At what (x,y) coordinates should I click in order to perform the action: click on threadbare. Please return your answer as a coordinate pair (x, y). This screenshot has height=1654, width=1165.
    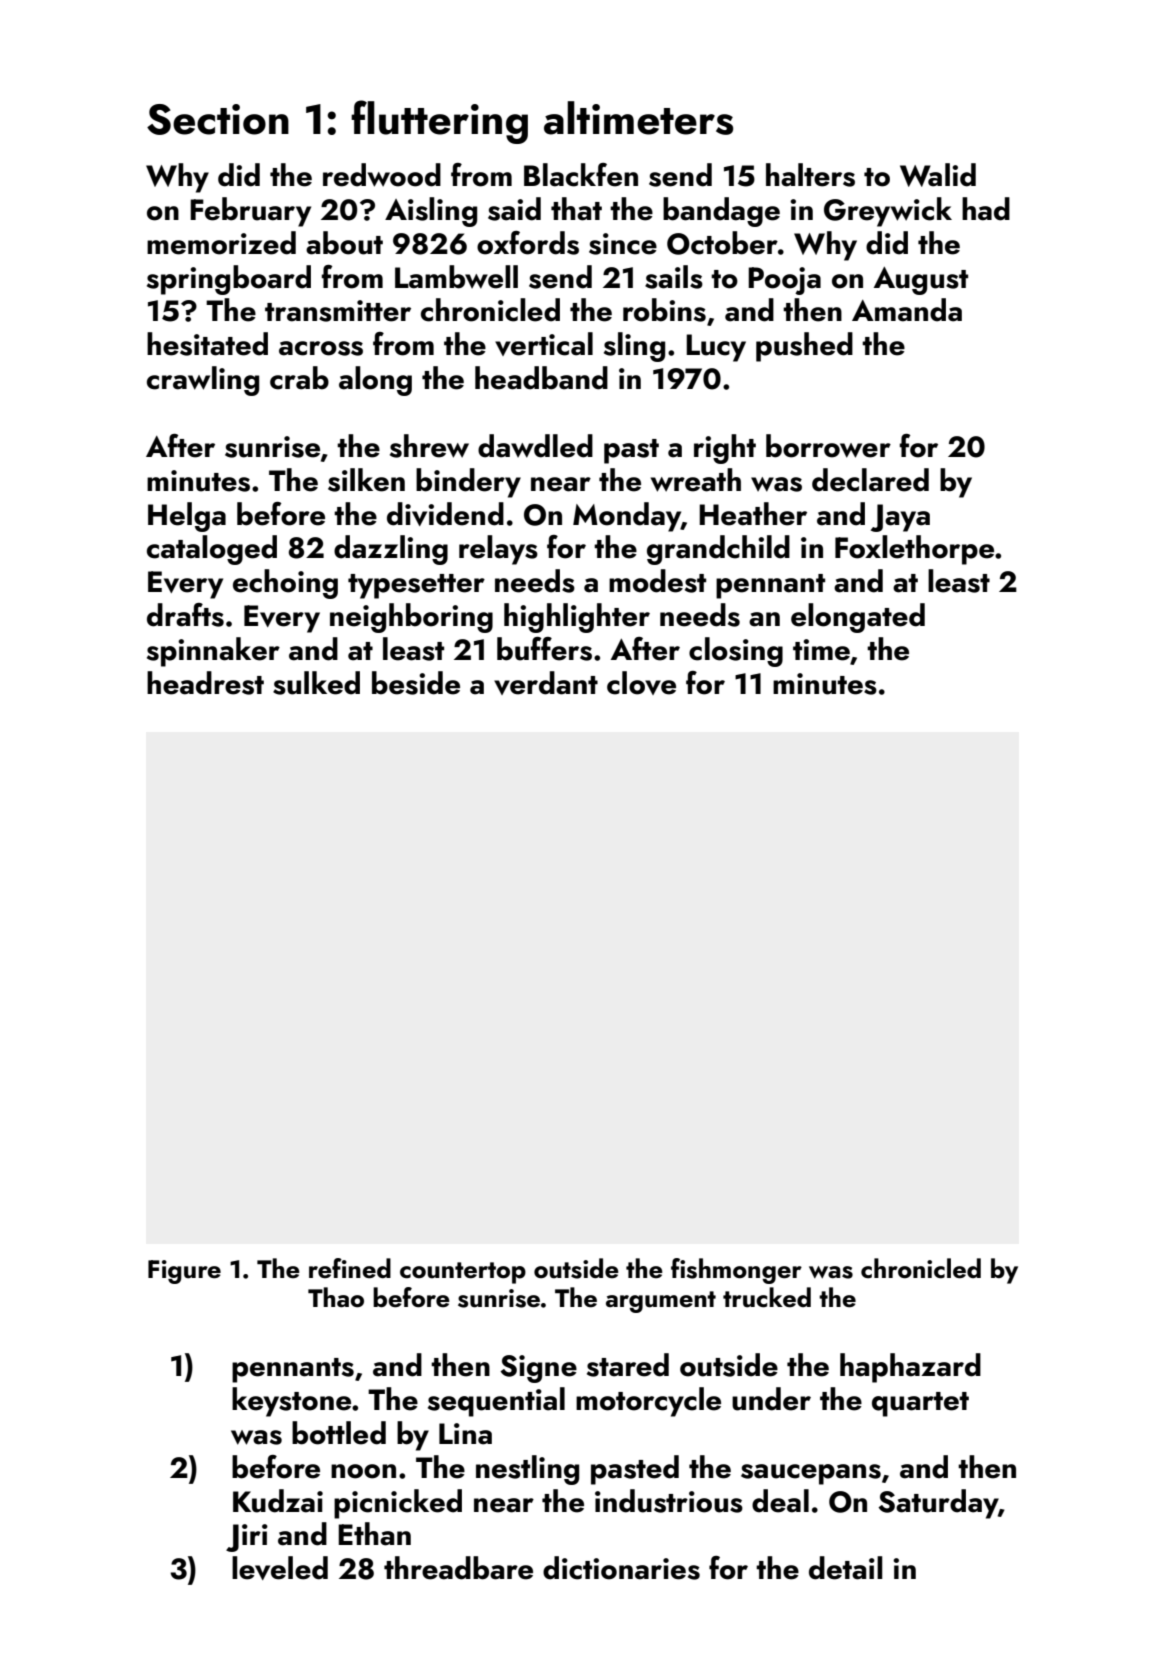
    Looking at the image, I should click on (458, 1568).
